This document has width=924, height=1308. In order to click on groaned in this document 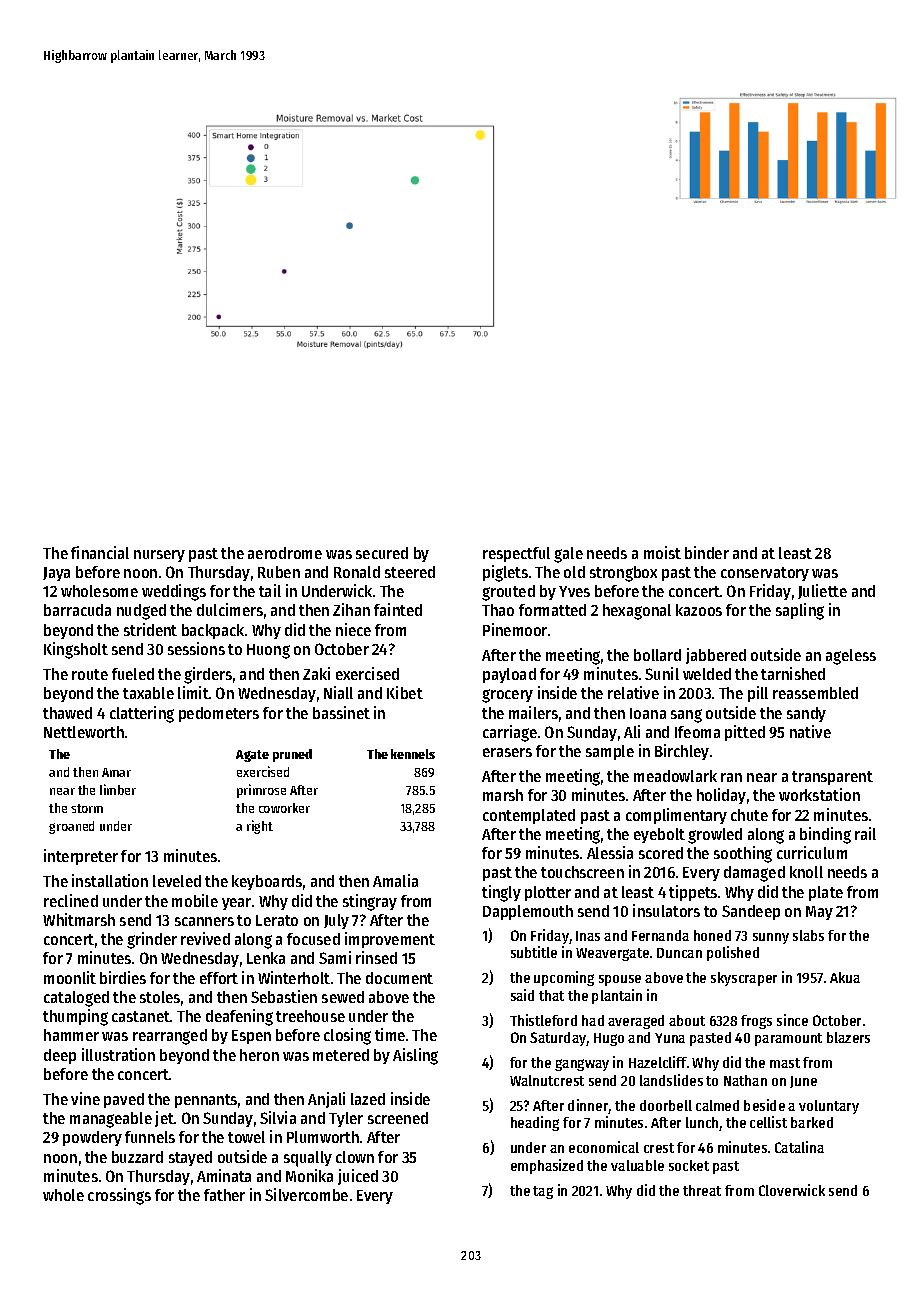, I will do `click(71, 827)`.
